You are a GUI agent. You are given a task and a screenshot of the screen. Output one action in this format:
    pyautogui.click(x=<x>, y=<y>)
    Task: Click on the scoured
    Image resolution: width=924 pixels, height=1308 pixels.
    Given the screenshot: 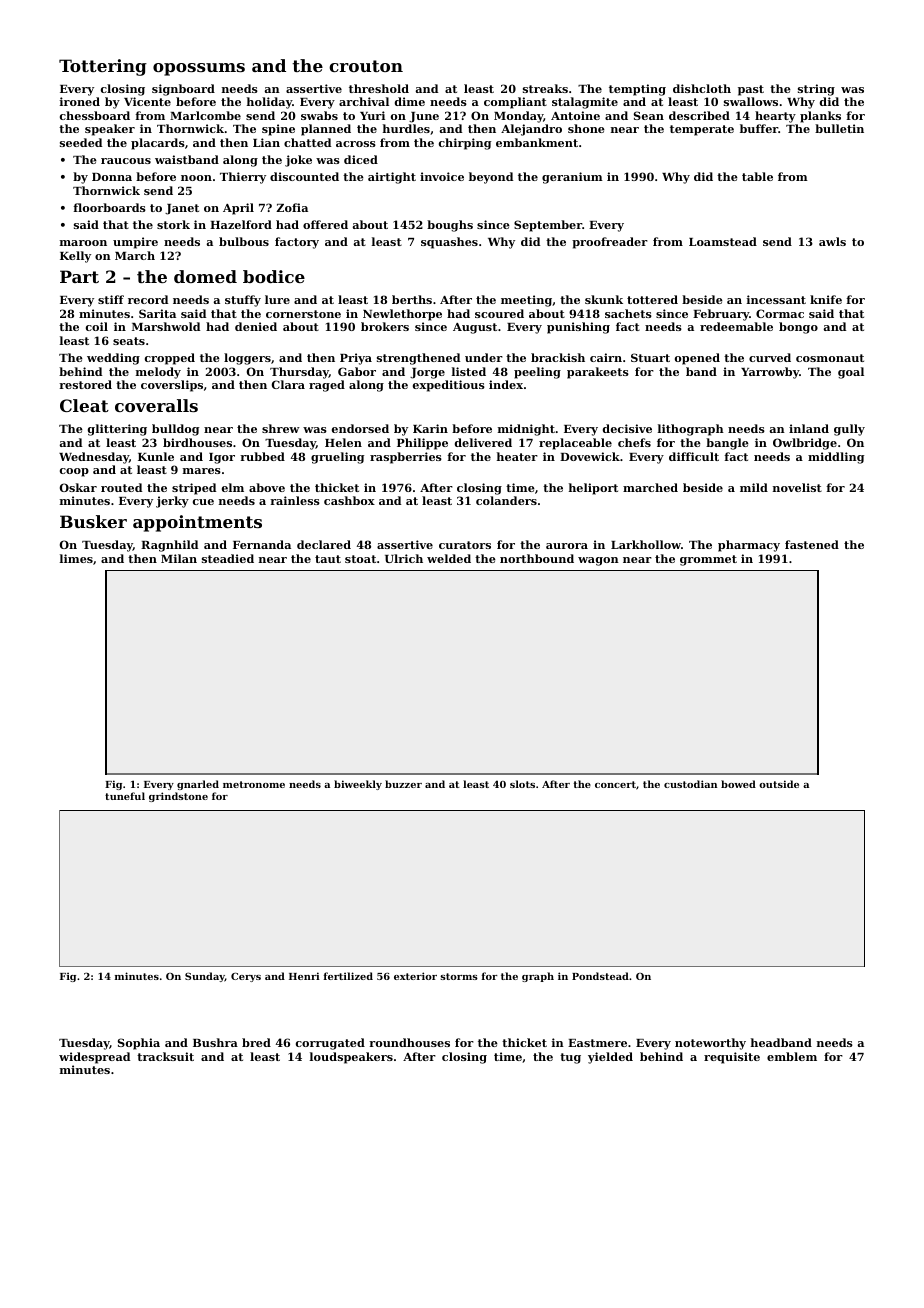 What is the action you would take?
    pyautogui.click(x=499, y=313)
